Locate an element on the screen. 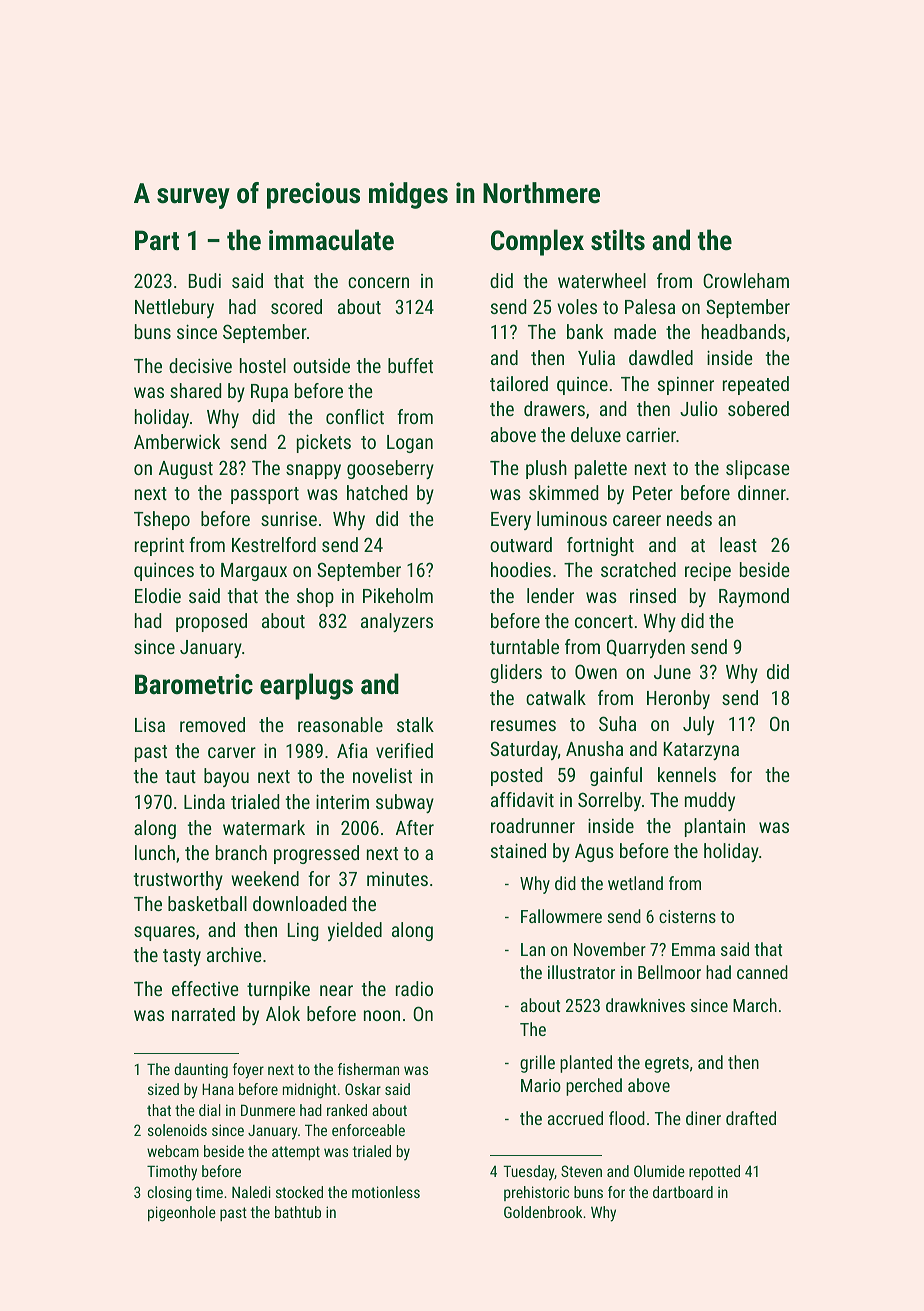  Complex is located at coordinates (537, 242).
